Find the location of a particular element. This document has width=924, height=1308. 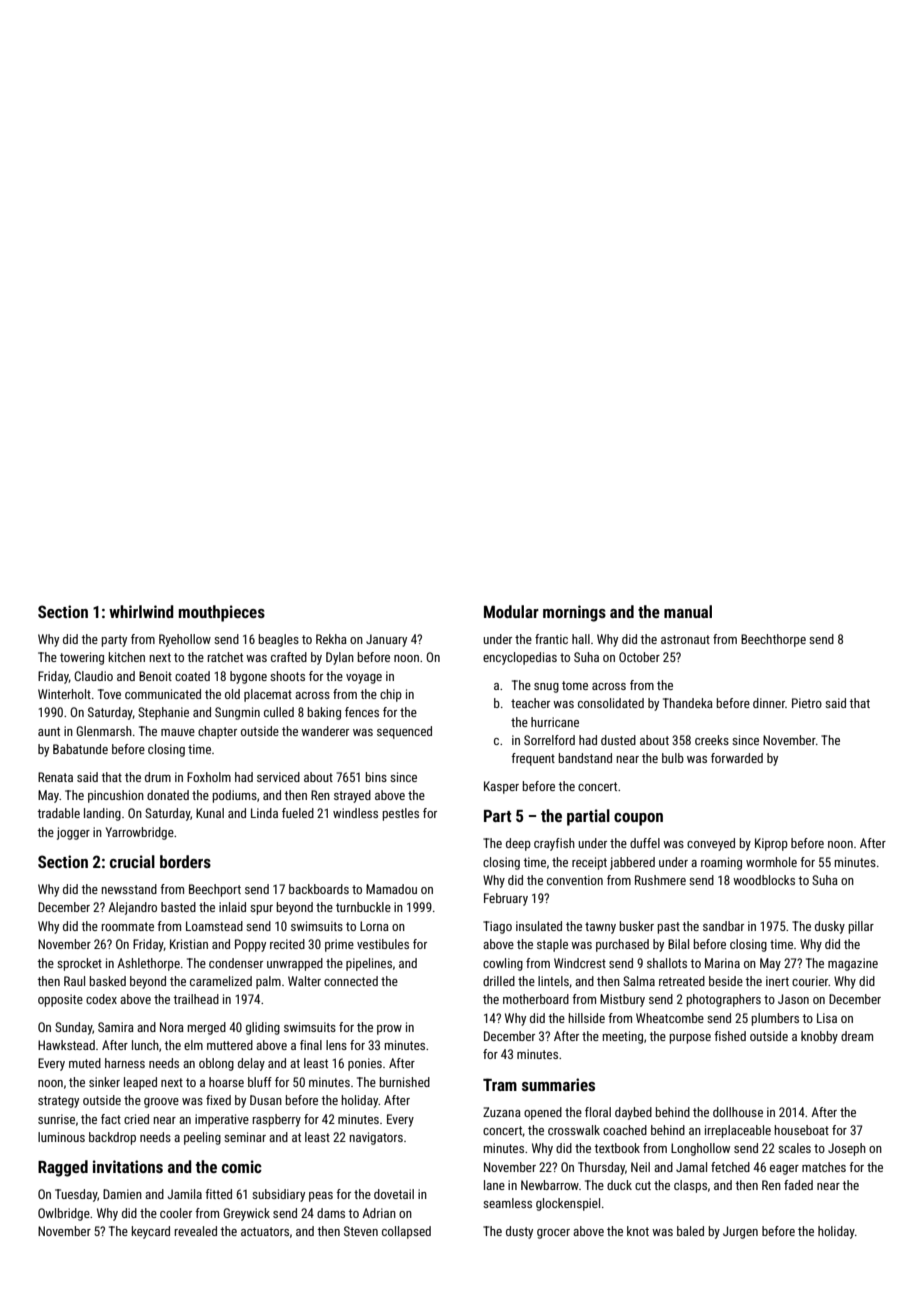

Jamila is located at coordinates (185, 1194).
